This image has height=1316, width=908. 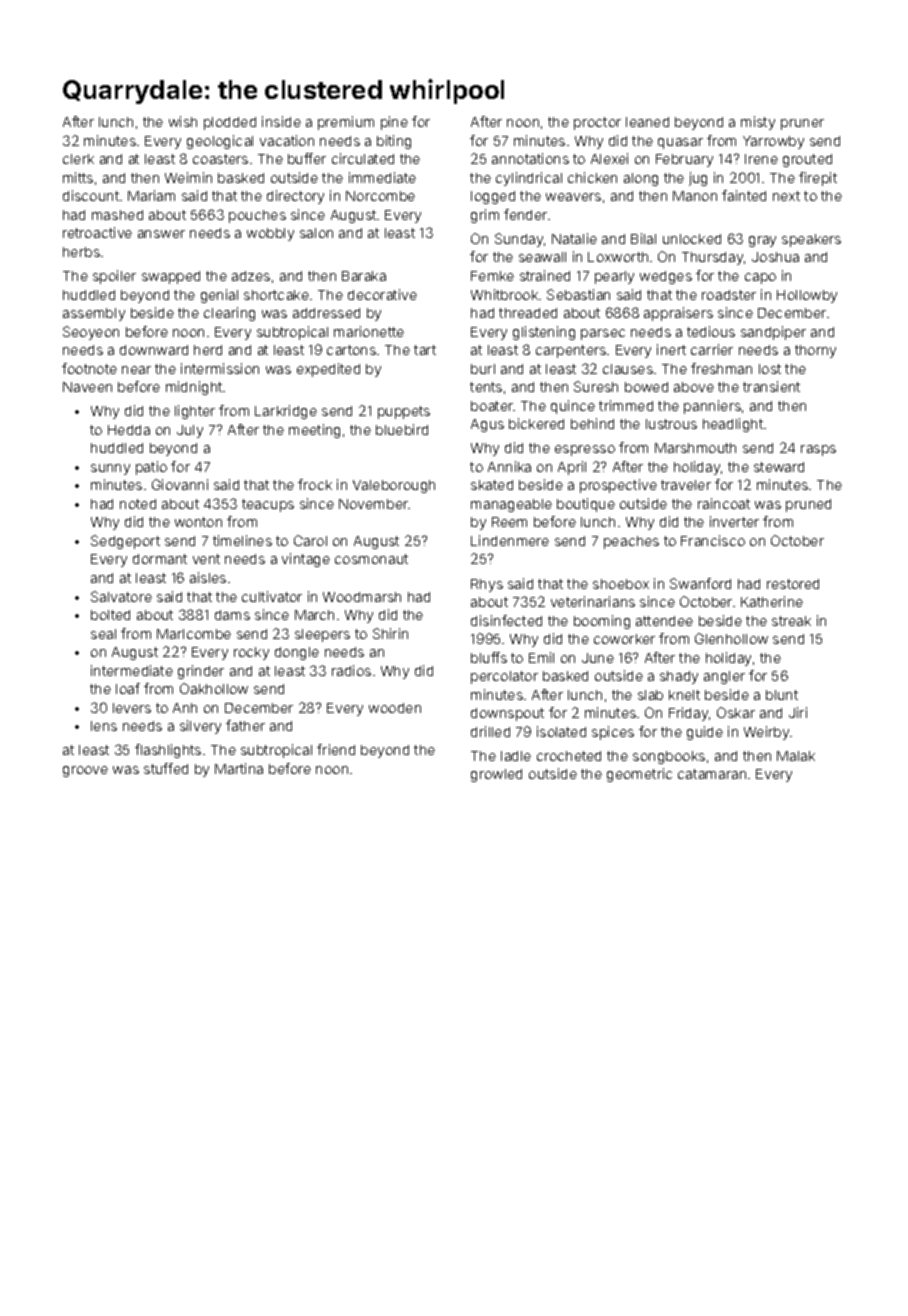 What do you see at coordinates (639, 775) in the image?
I see `geometric` at bounding box center [639, 775].
